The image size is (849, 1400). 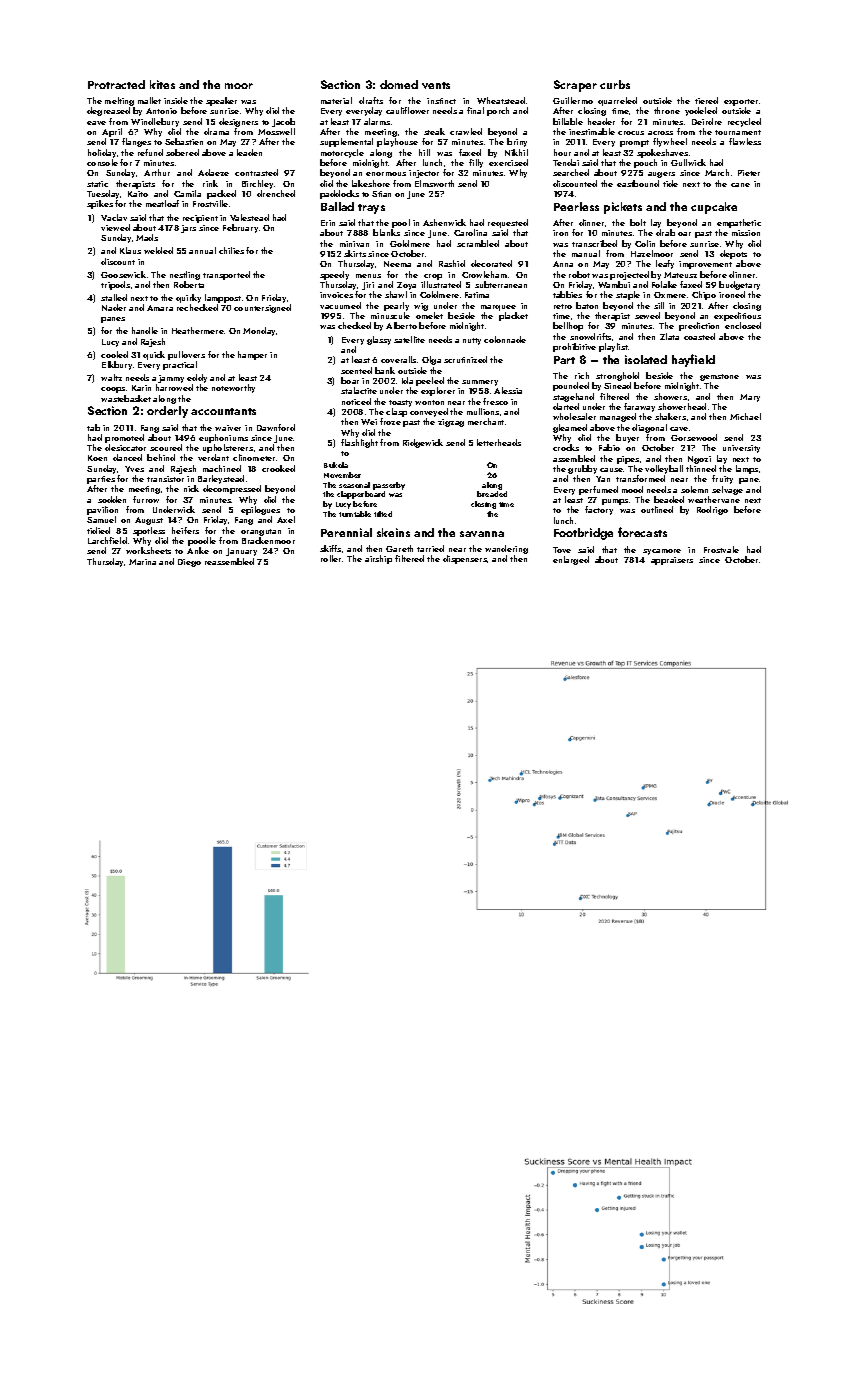 What do you see at coordinates (371, 100) in the page?
I see `drafts` at bounding box center [371, 100].
